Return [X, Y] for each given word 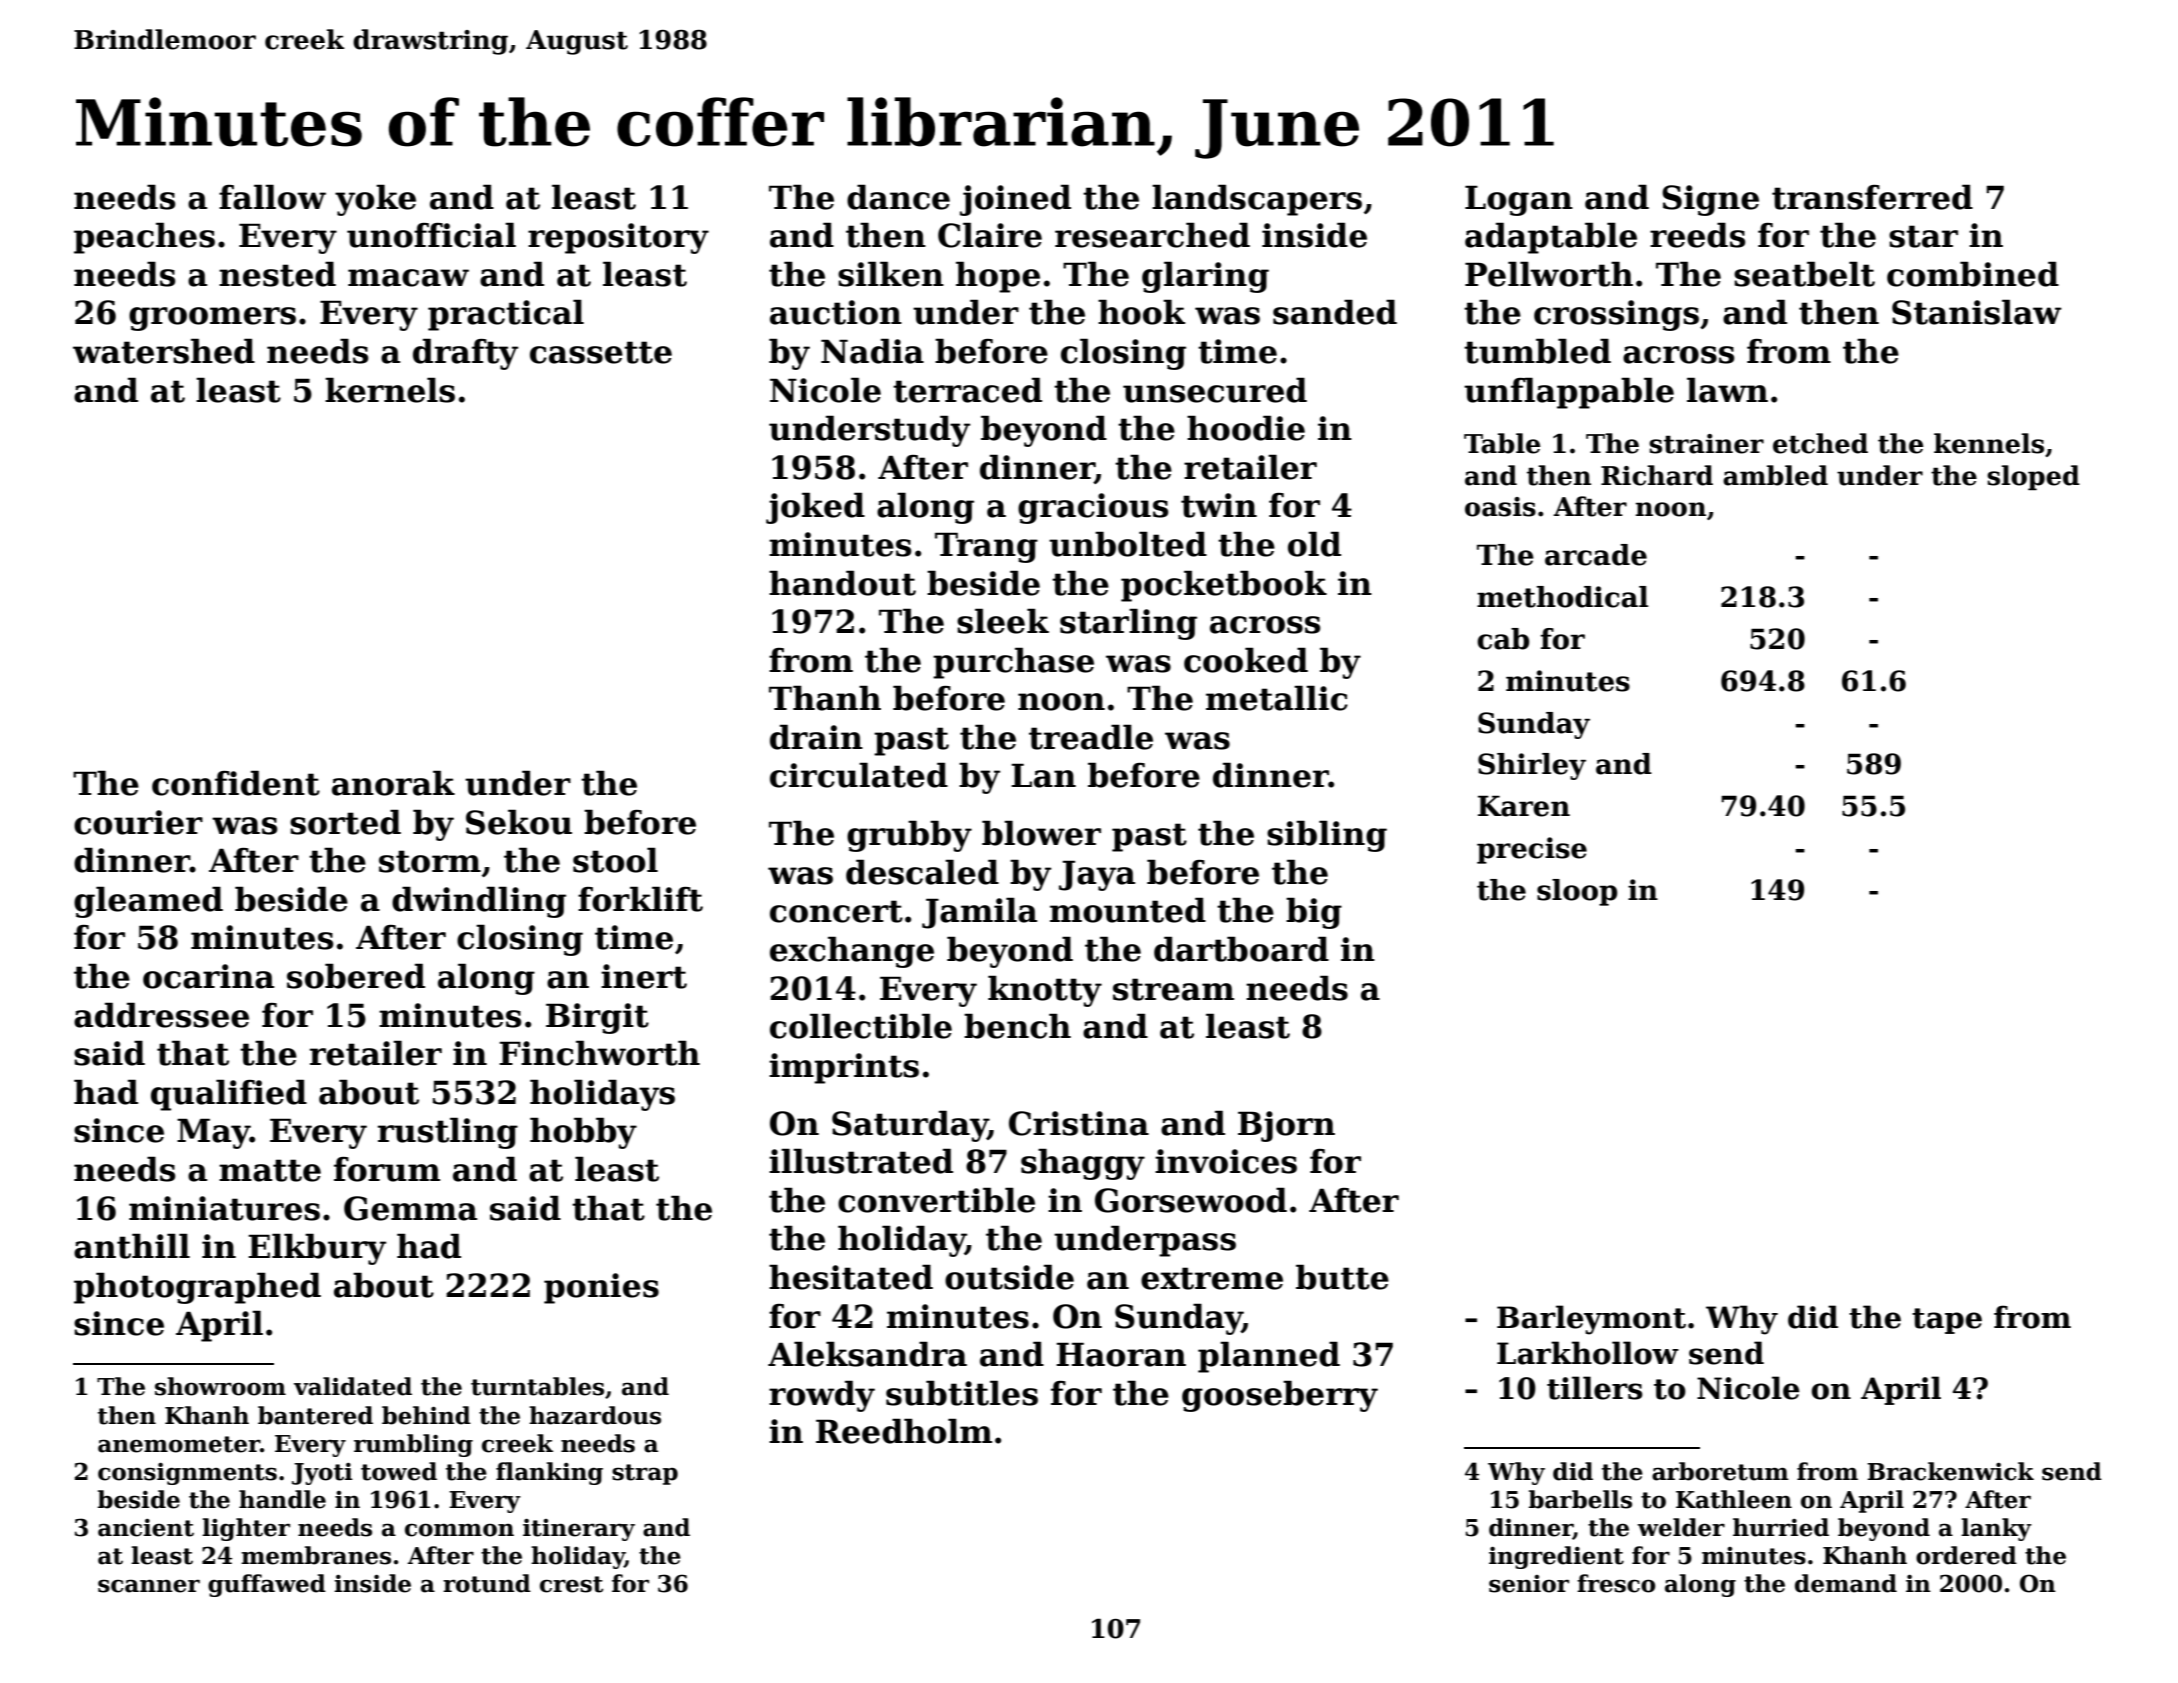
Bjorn [1286, 1126]
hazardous [595, 1415]
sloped [2033, 477]
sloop [1577, 892]
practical [506, 315]
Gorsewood [1191, 1200]
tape [1947, 1321]
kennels [1989, 443]
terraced [967, 390]
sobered [356, 976]
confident [236, 783]
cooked [1246, 660]
